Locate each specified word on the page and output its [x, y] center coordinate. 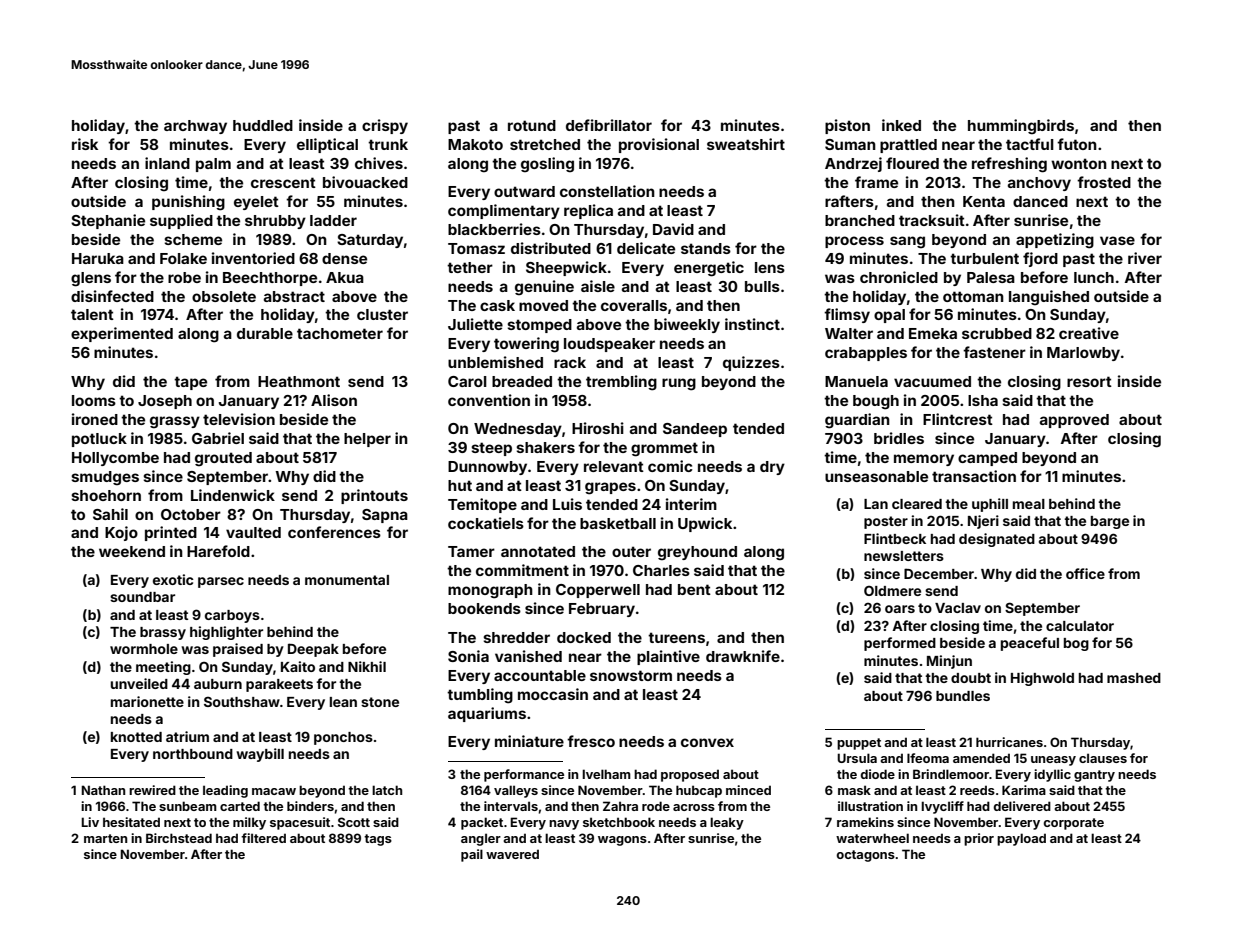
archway [195, 127]
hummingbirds [1021, 127]
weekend [132, 551]
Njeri [983, 522]
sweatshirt [746, 144]
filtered [263, 838]
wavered [512, 854]
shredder [516, 637]
